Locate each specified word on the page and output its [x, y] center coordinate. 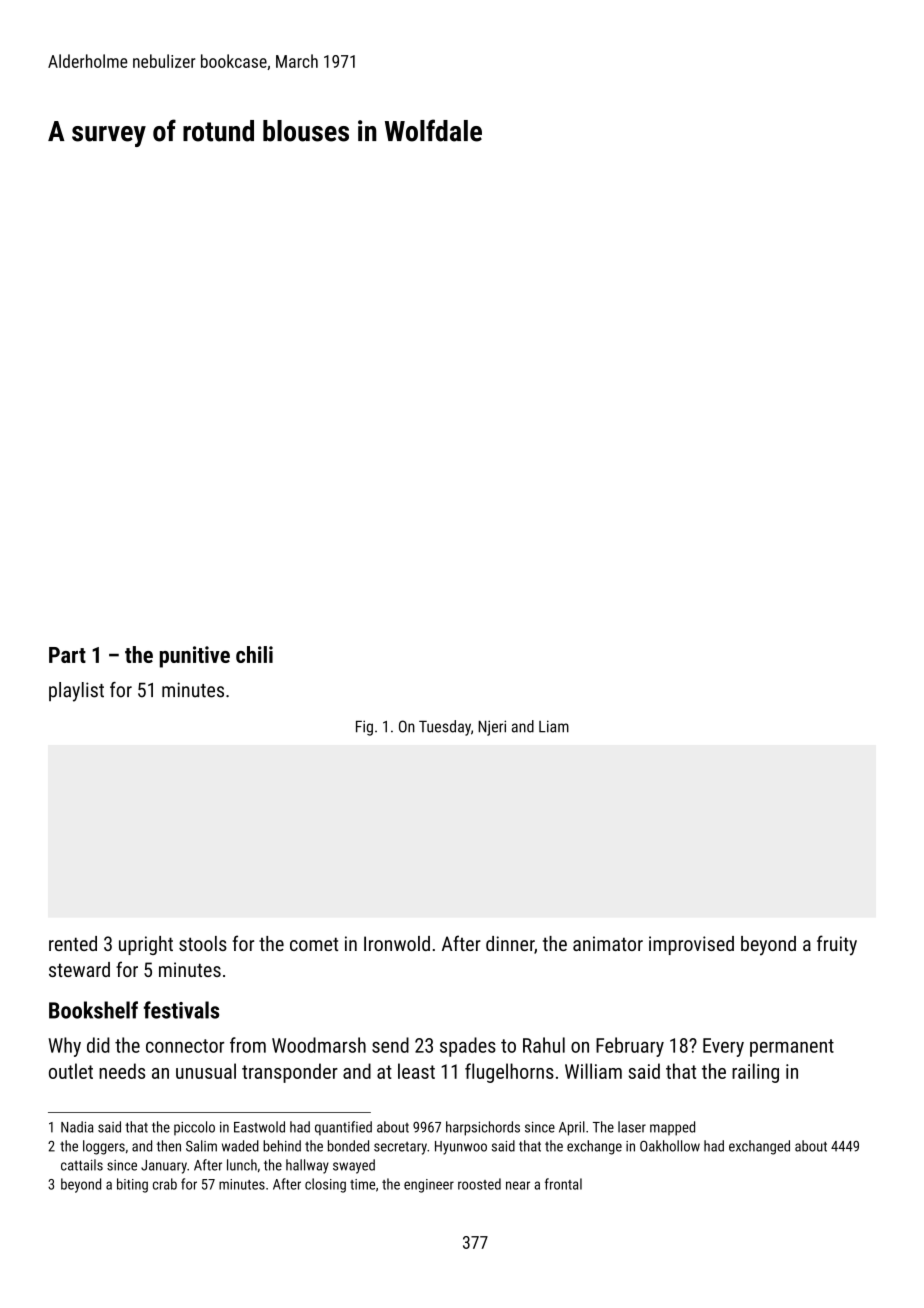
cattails [82, 1165]
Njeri [492, 728]
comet [314, 944]
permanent [792, 1048]
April [572, 1128]
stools [203, 943]
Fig [364, 728]
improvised [691, 945]
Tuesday [445, 728]
